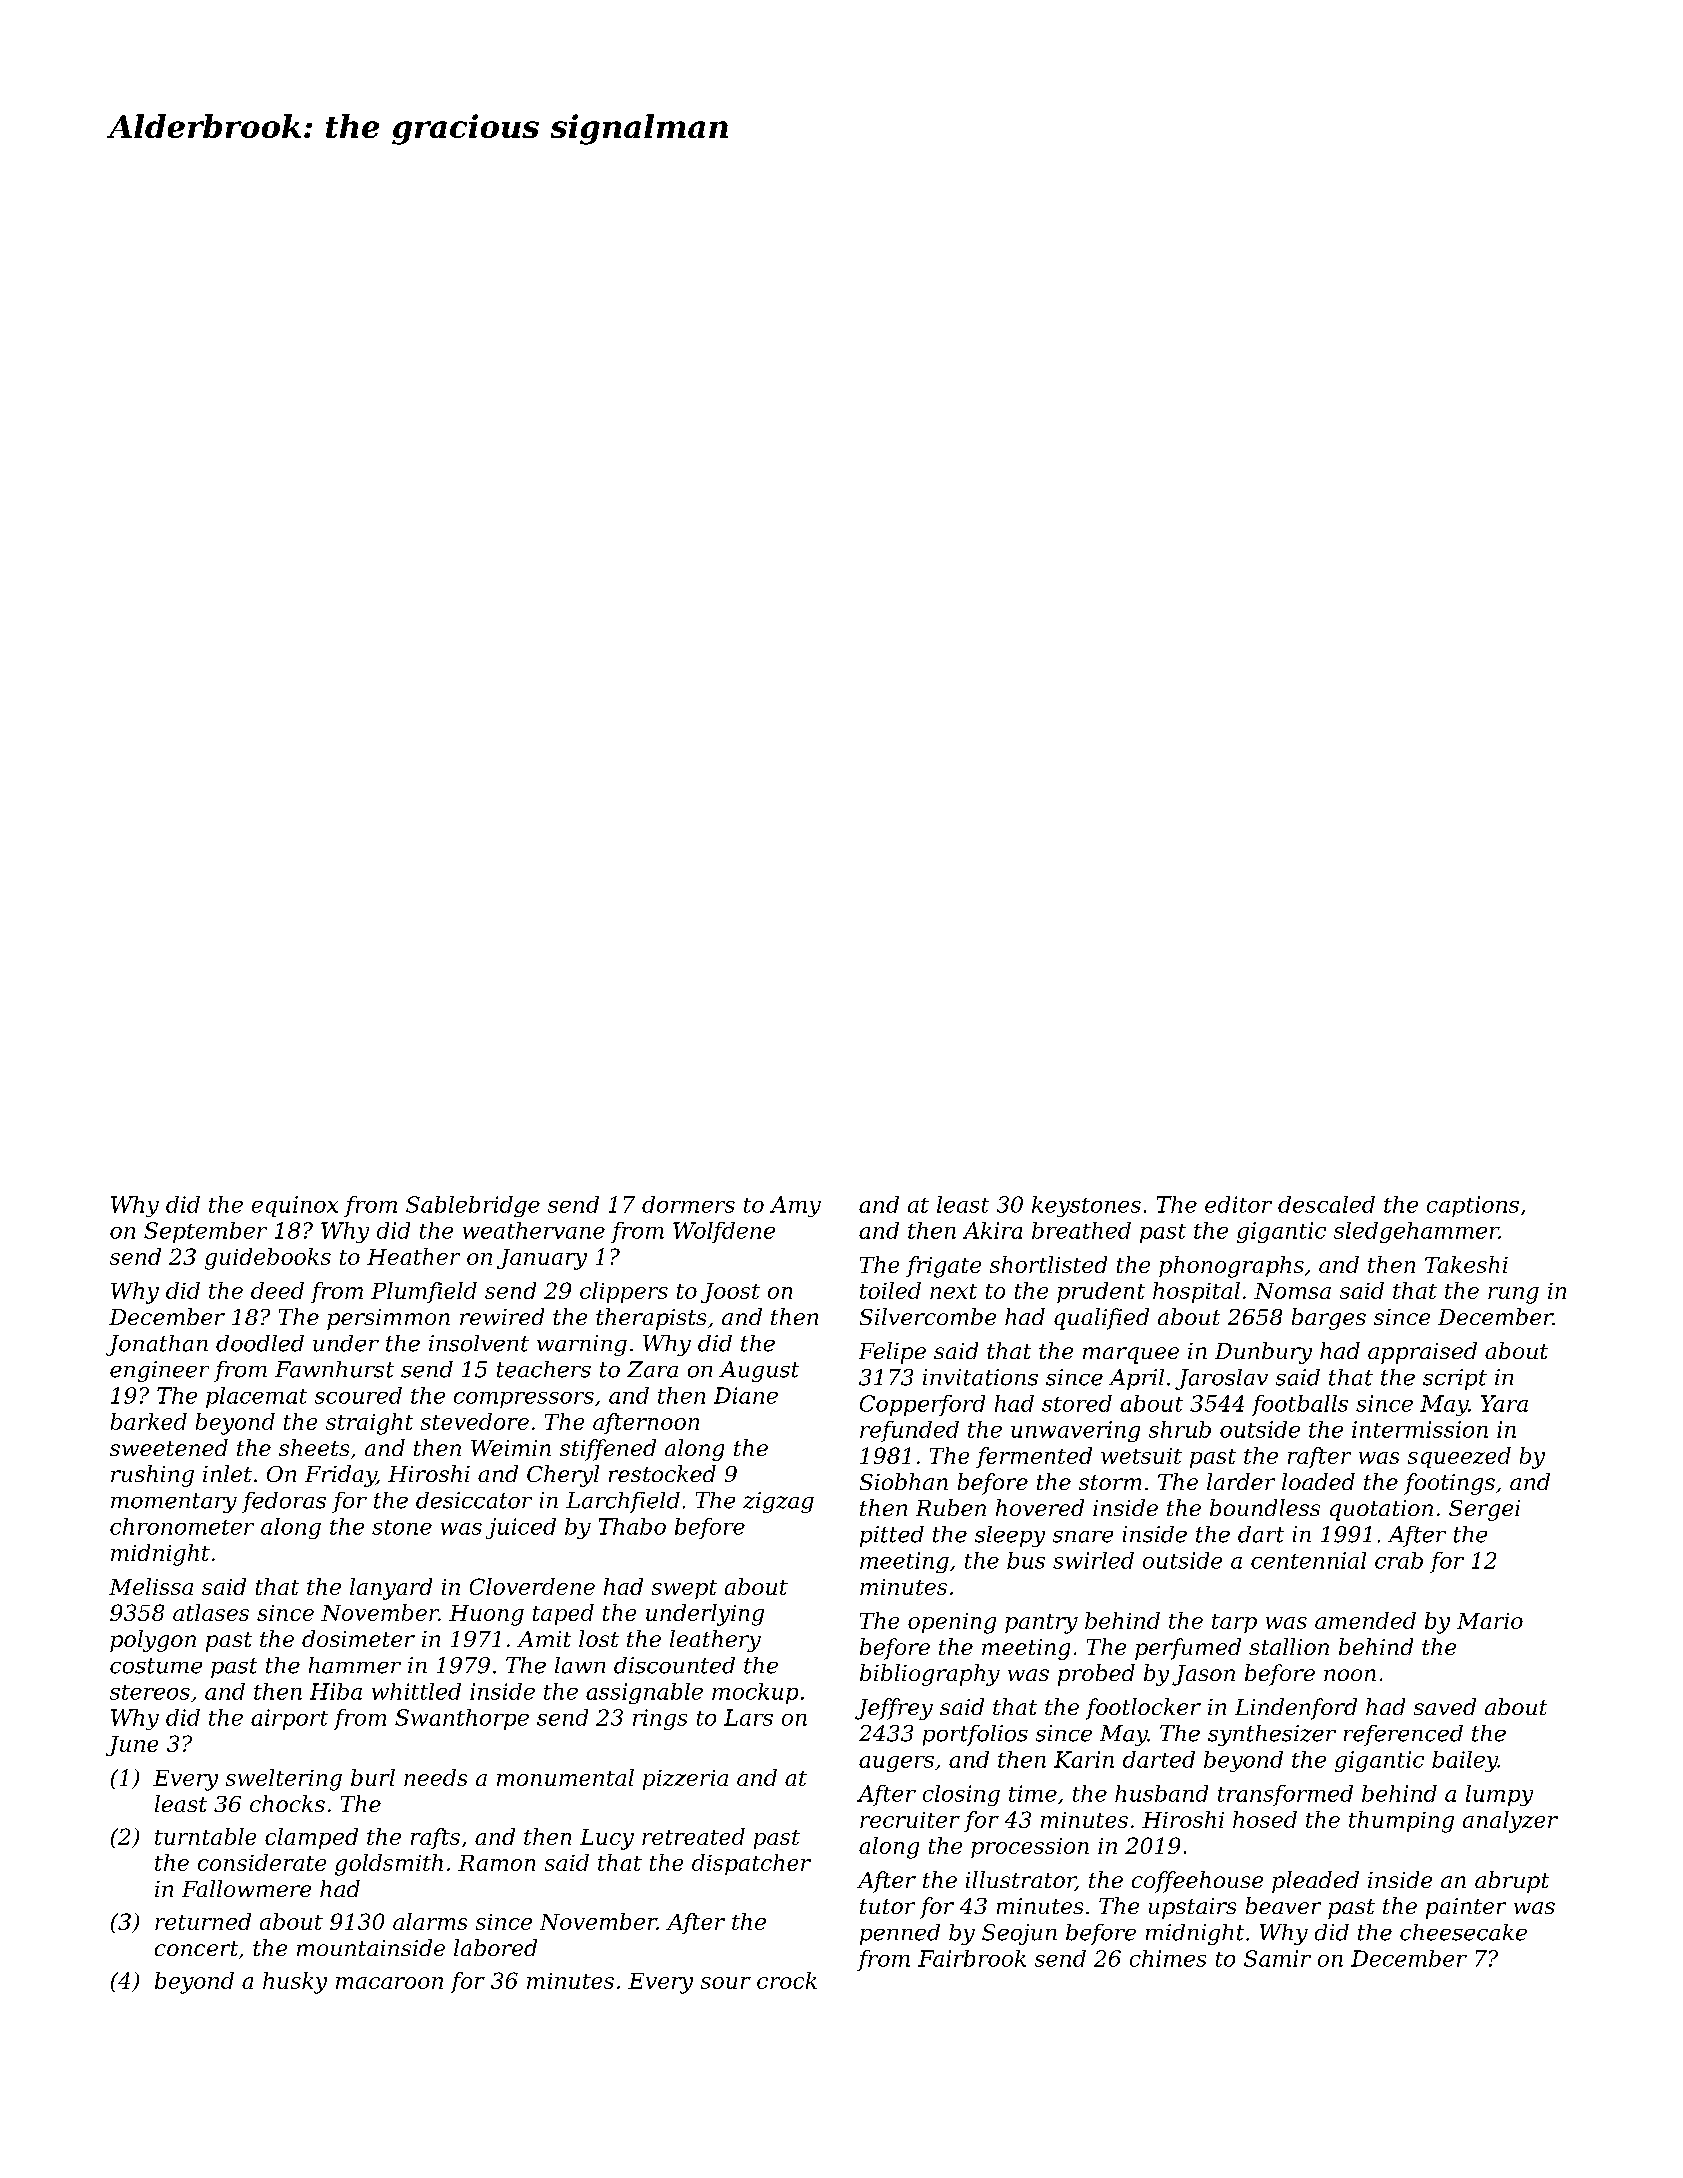 The height and width of the document is (2178, 1683). What do you see at coordinates (787, 1980) in the document?
I see `crock` at bounding box center [787, 1980].
